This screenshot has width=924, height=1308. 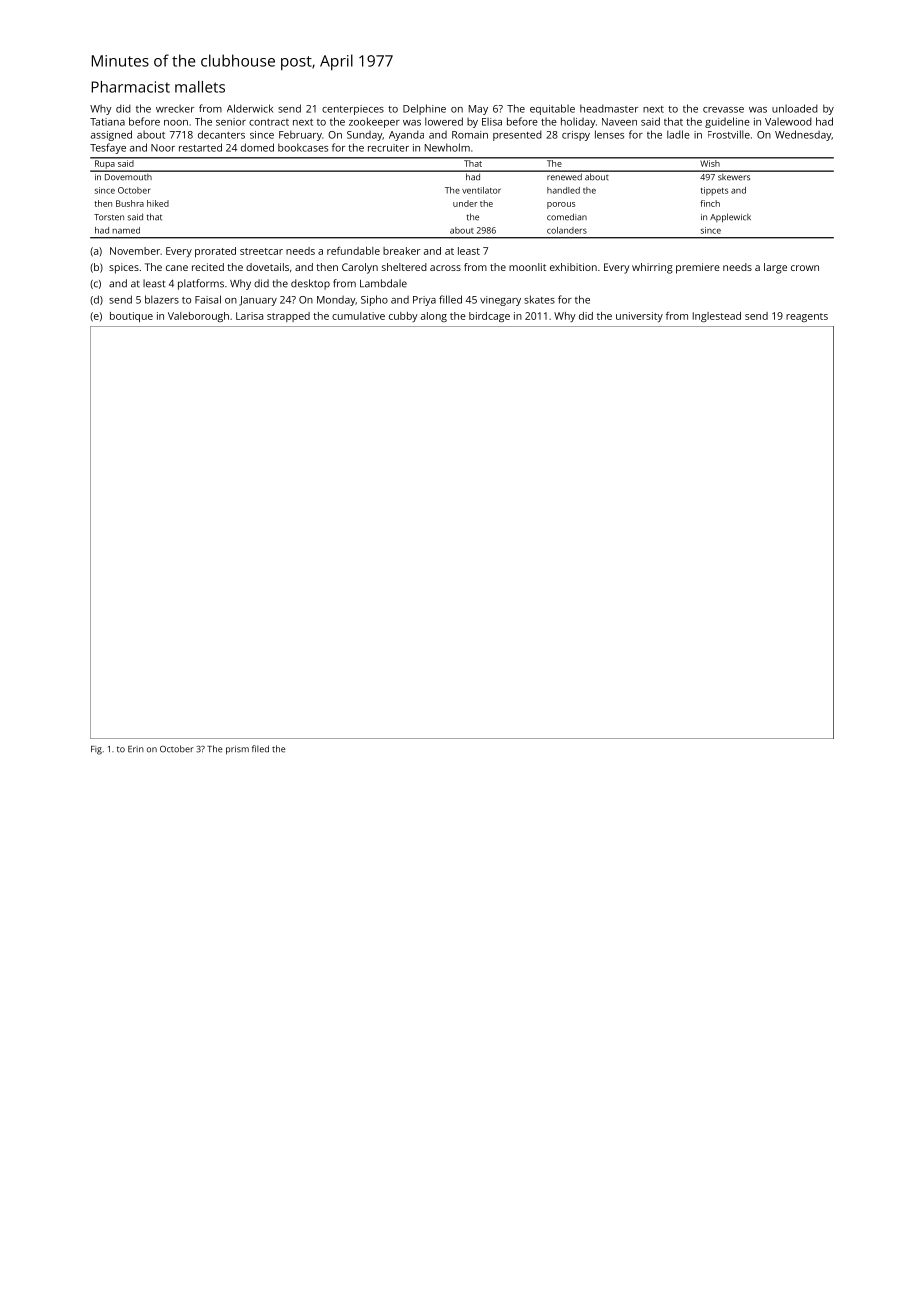 I want to click on along, so click(x=434, y=317).
